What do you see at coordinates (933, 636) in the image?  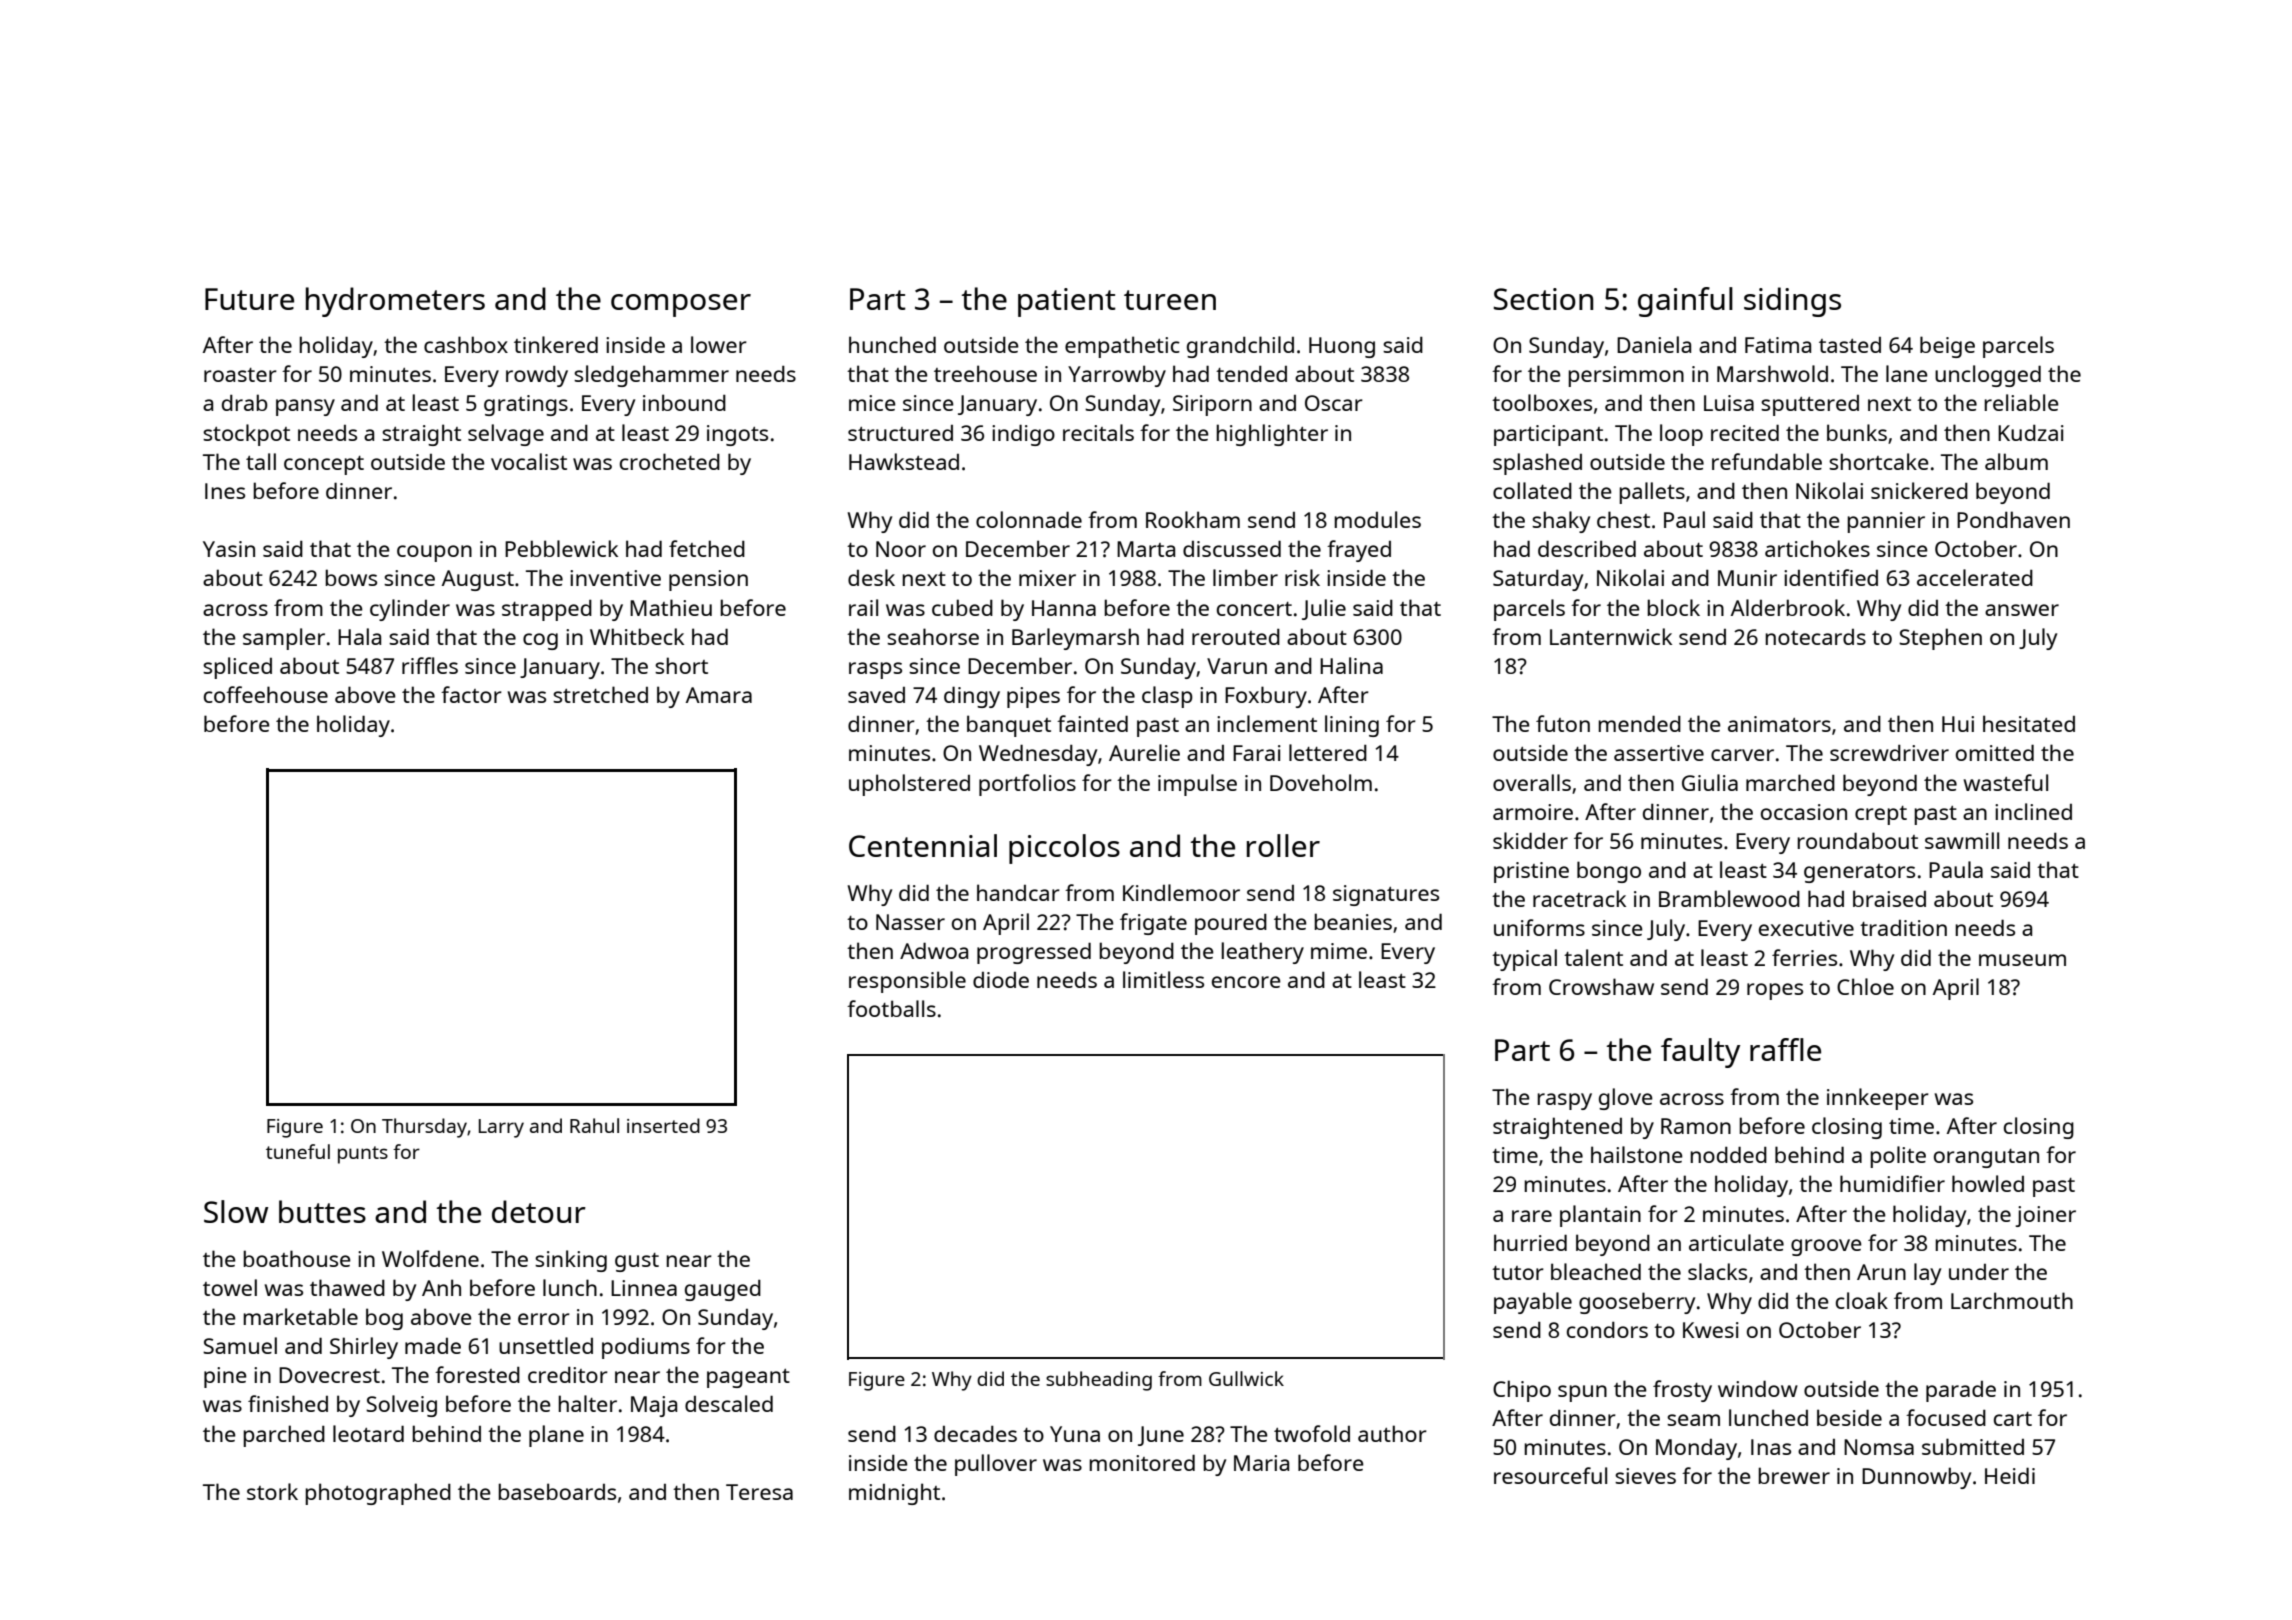 I see `seahorse` at bounding box center [933, 636].
